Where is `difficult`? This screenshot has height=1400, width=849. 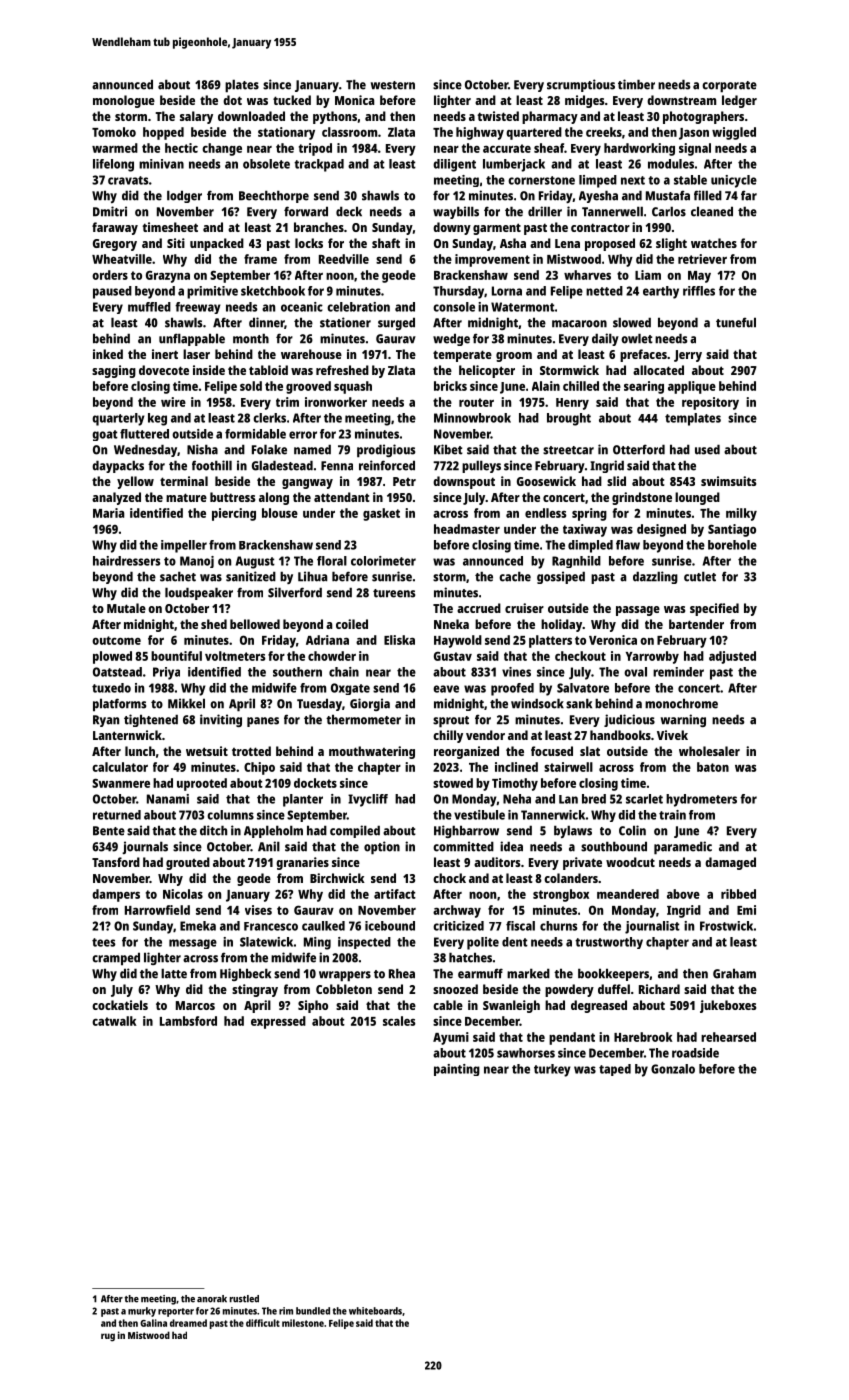 difficult is located at coordinates (263, 1323).
